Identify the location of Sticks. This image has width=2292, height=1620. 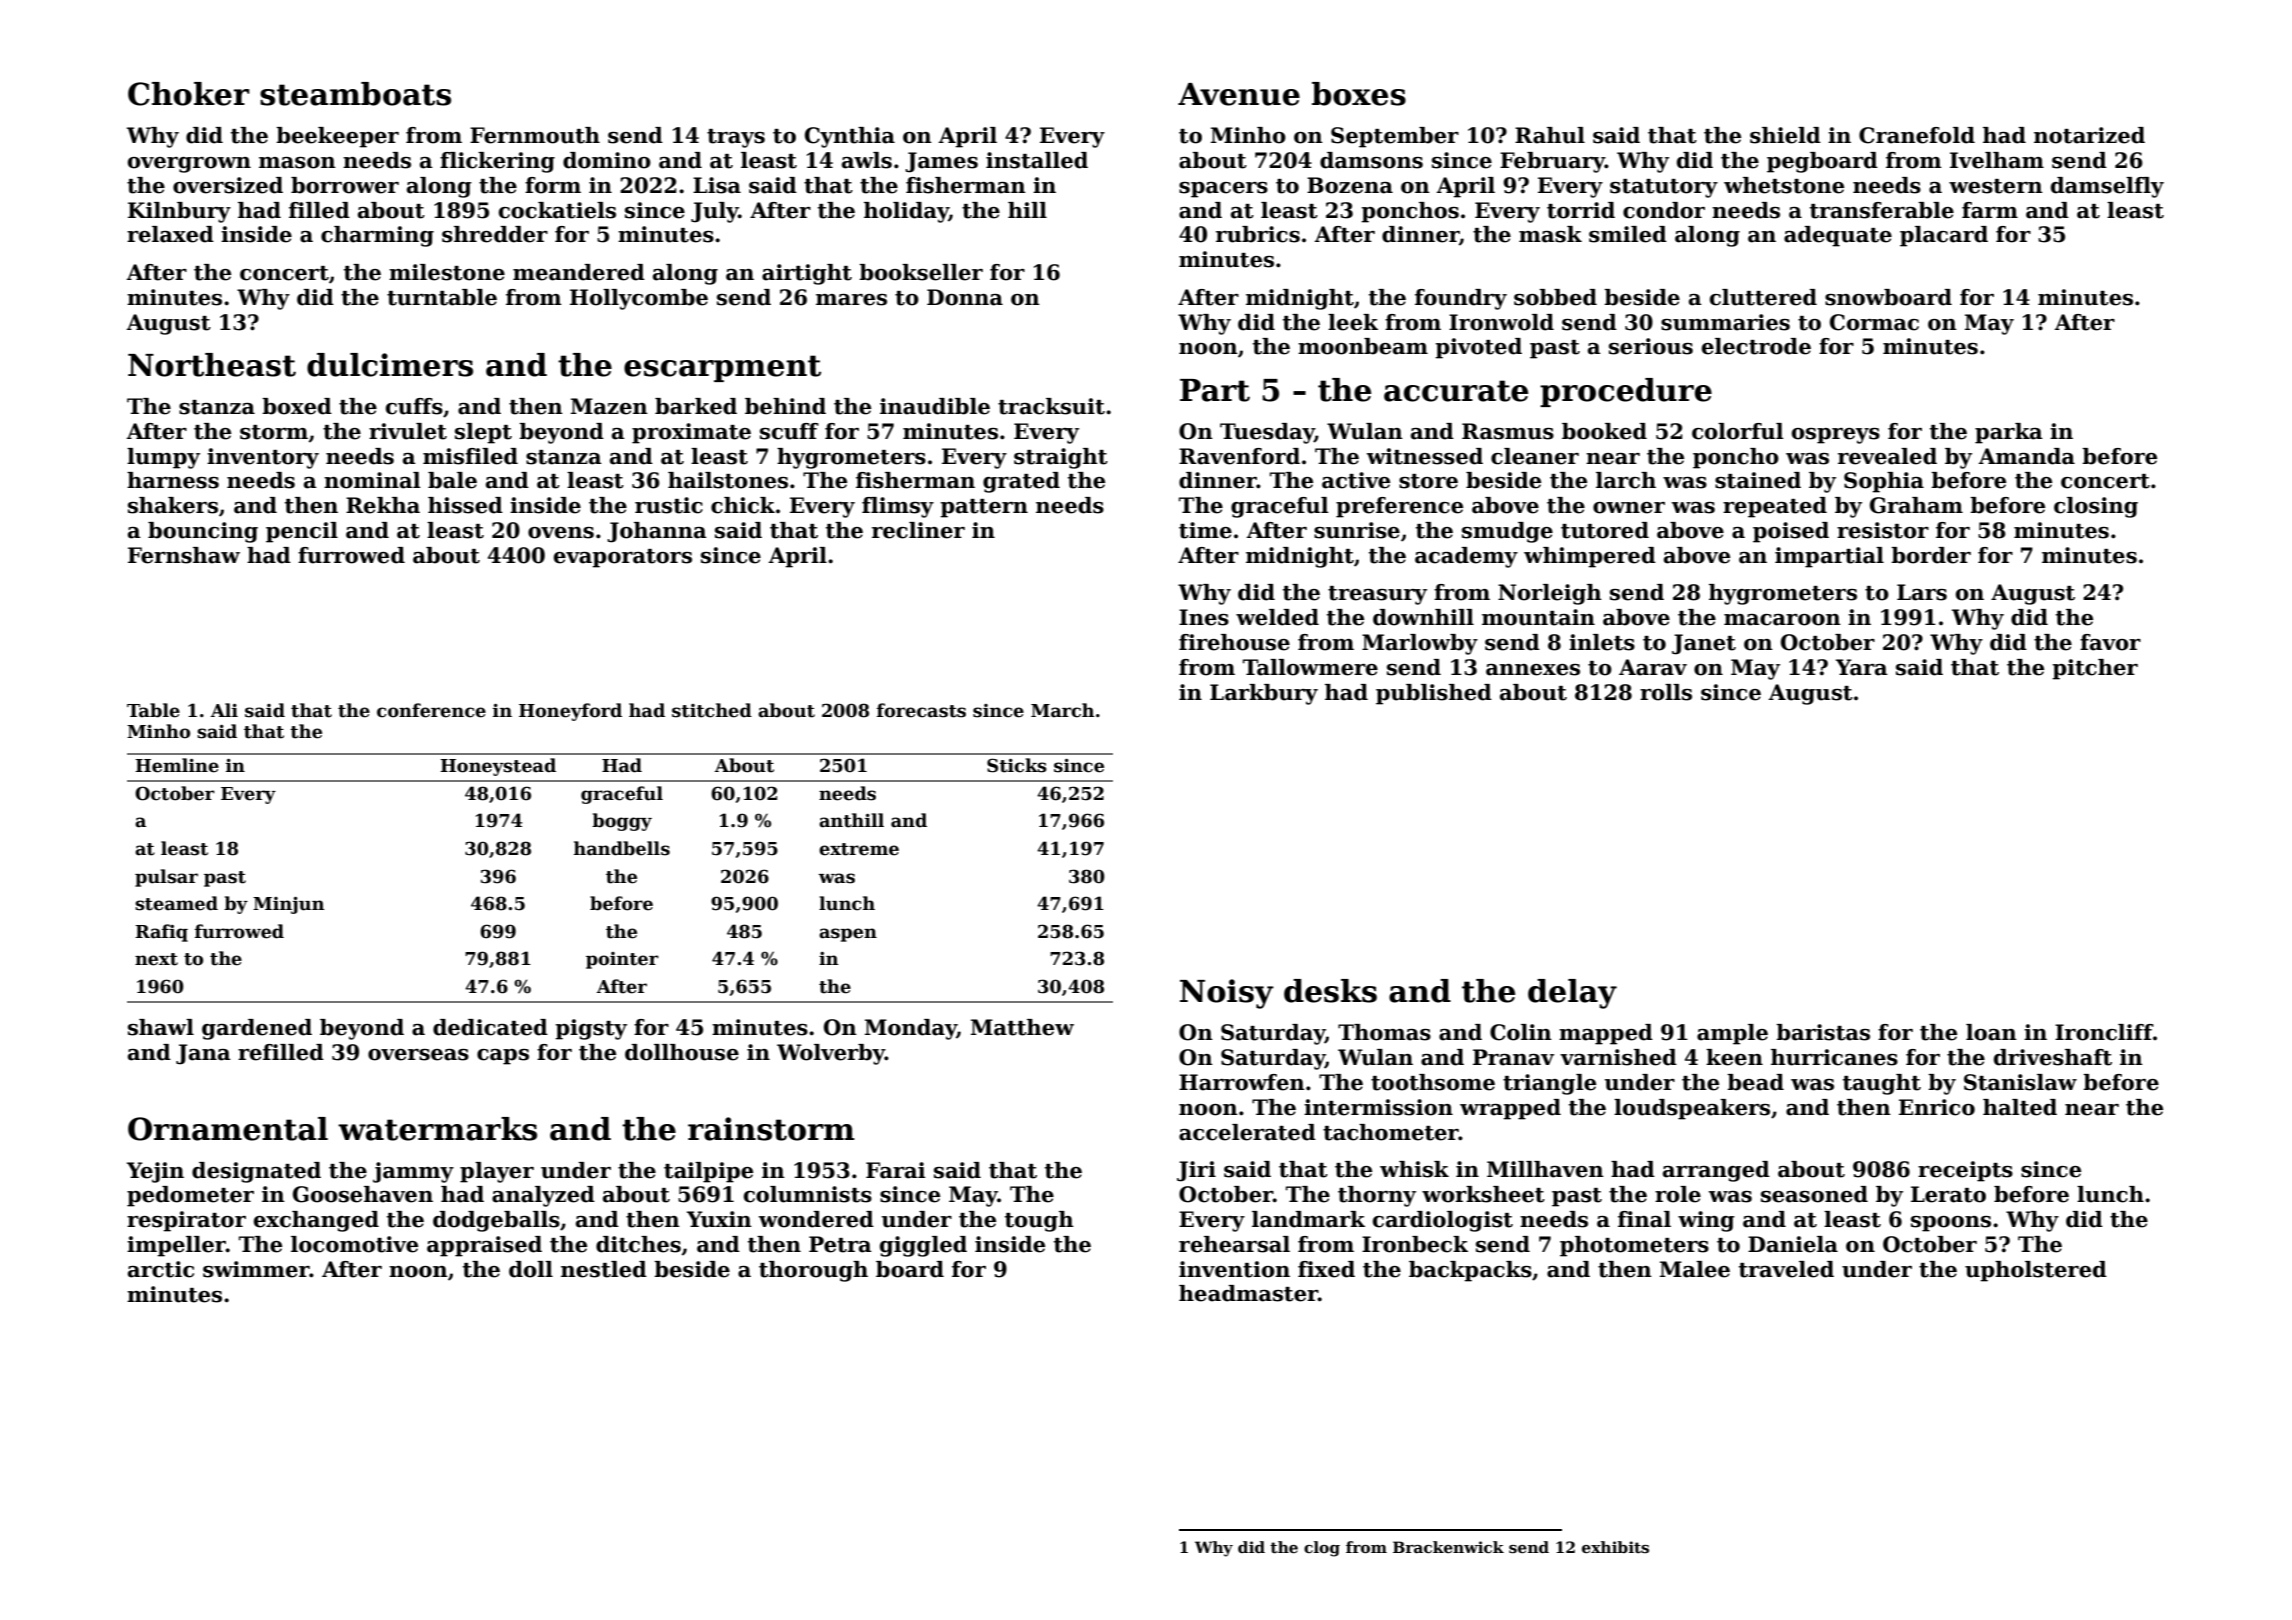
(1017, 765).
